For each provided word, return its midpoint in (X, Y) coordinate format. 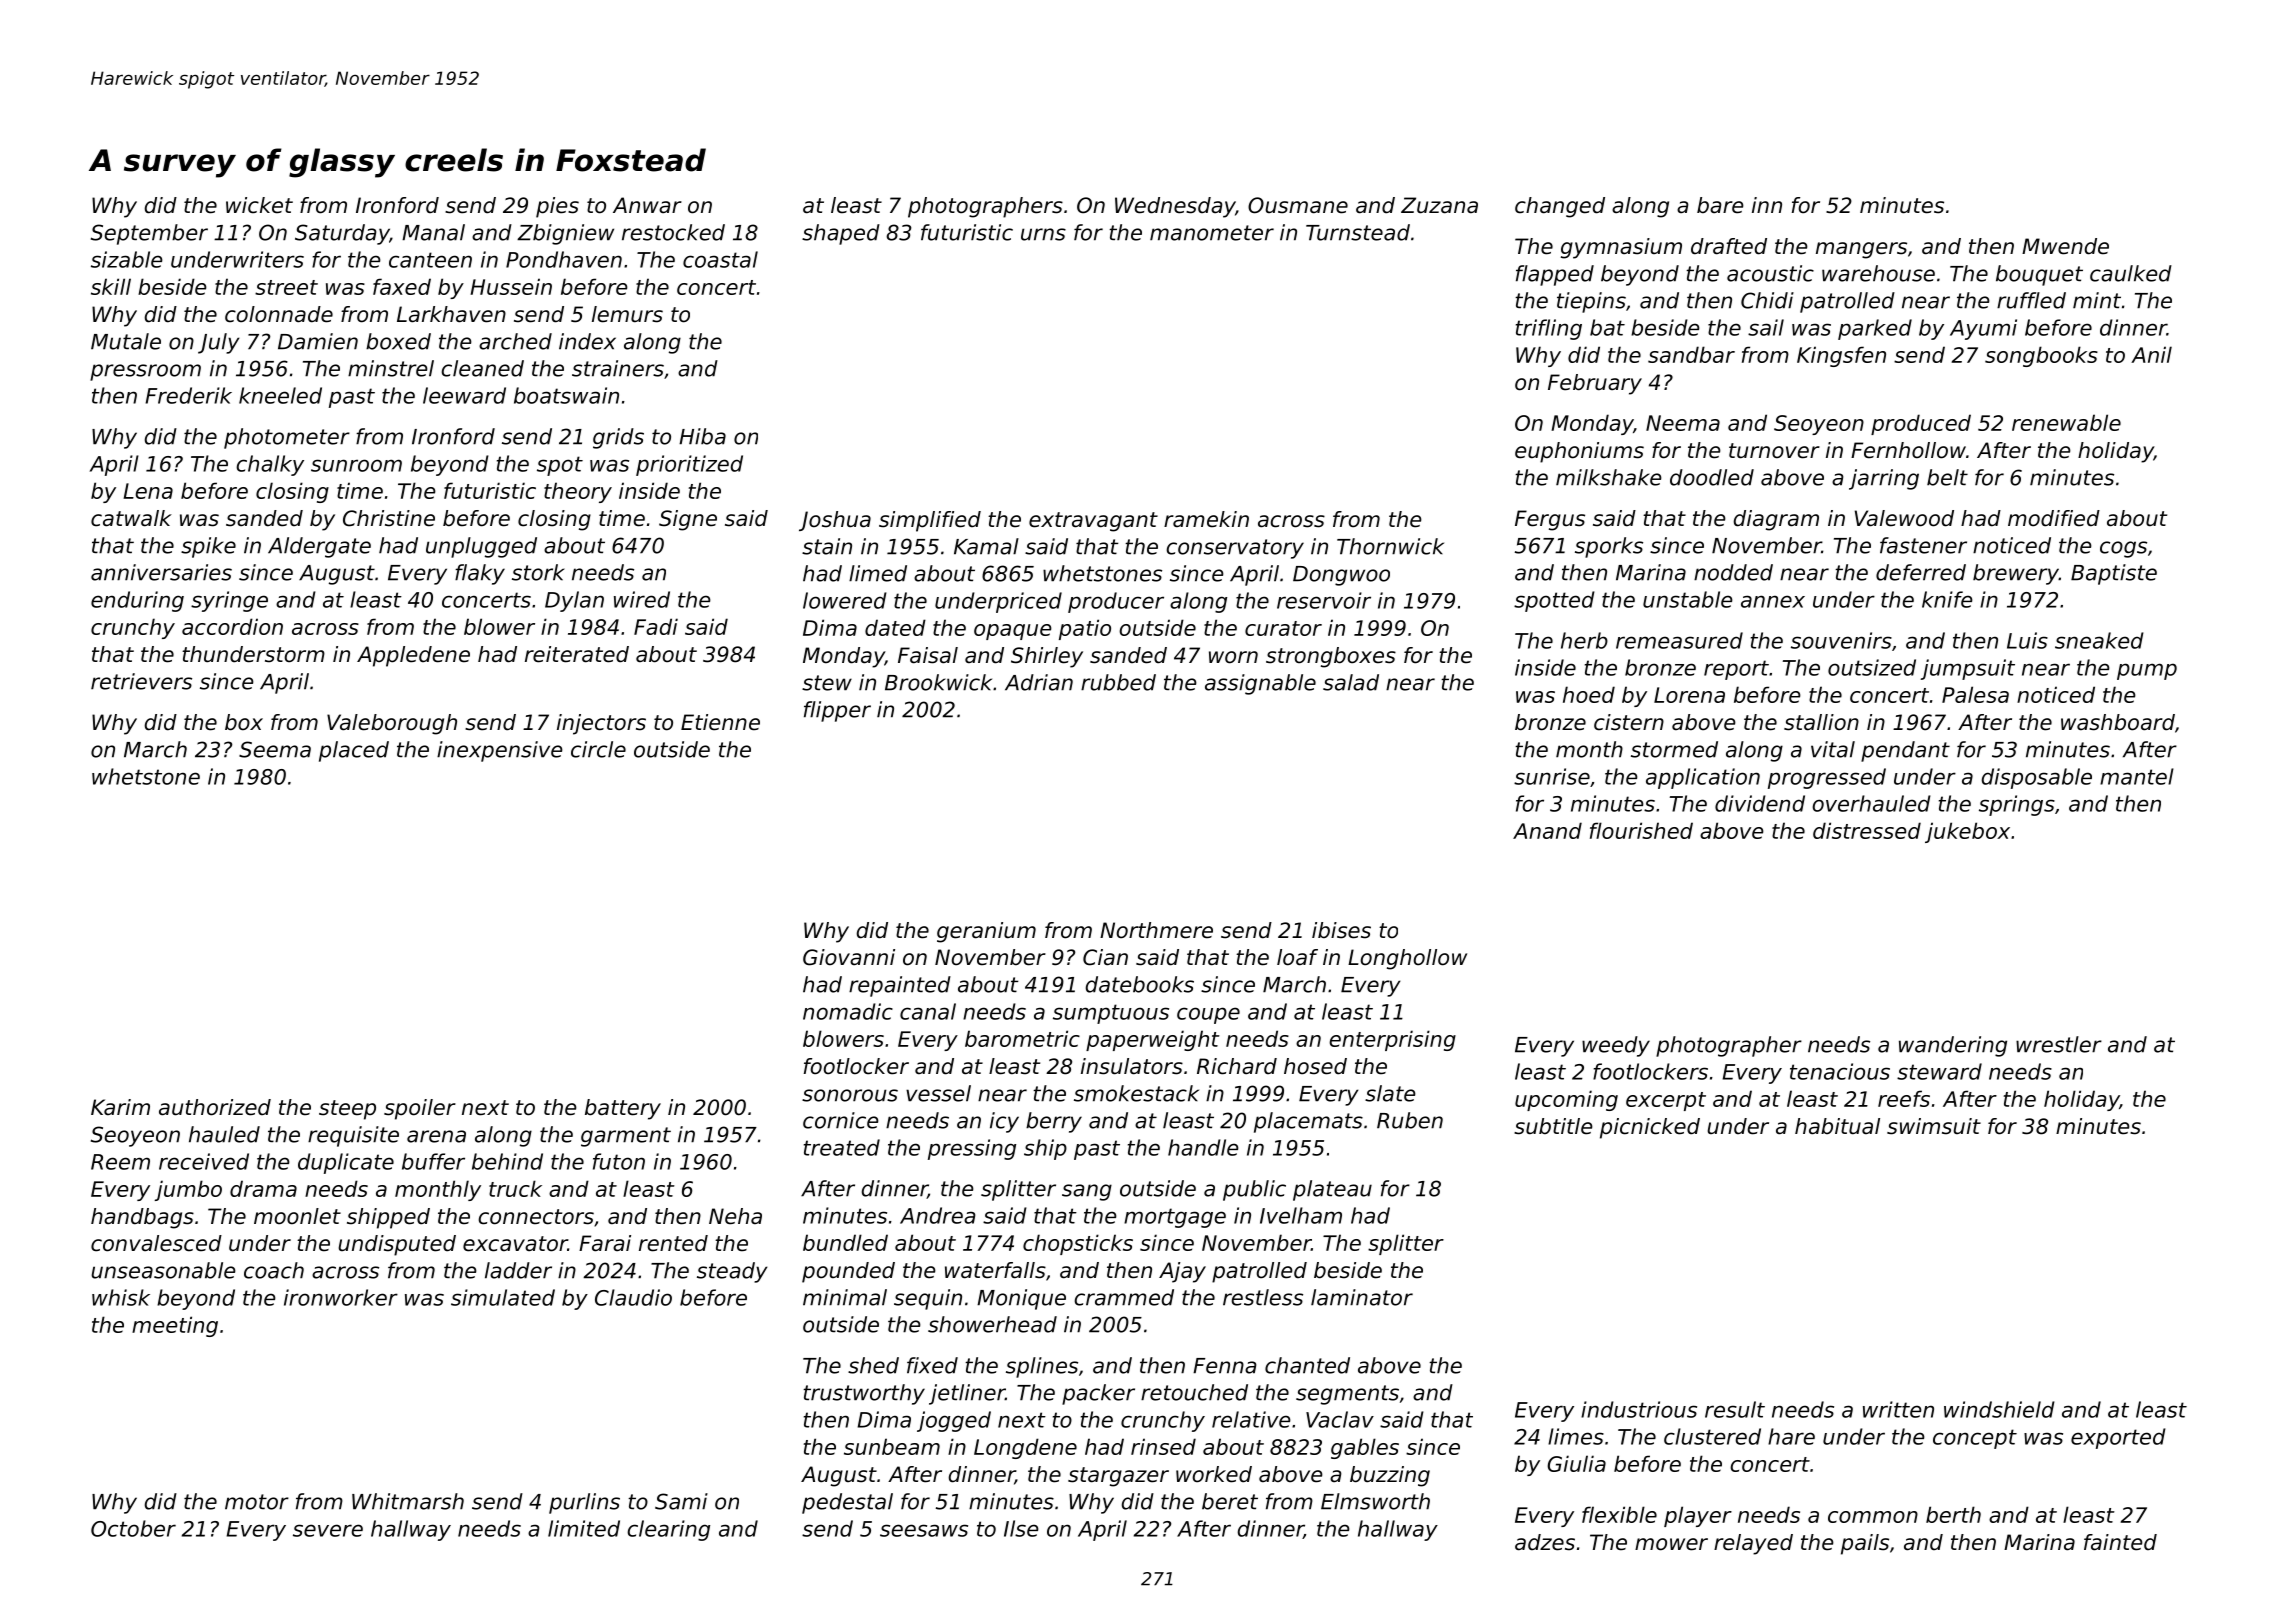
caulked (2131, 273)
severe (328, 1530)
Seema (275, 749)
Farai (605, 1243)
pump (2147, 671)
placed (354, 751)
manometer (1212, 233)
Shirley (1047, 657)
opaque (1013, 632)
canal (928, 1011)
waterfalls (995, 1270)
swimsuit (1934, 1126)
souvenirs (1841, 640)
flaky (480, 574)
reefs (1904, 1098)
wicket (259, 205)
